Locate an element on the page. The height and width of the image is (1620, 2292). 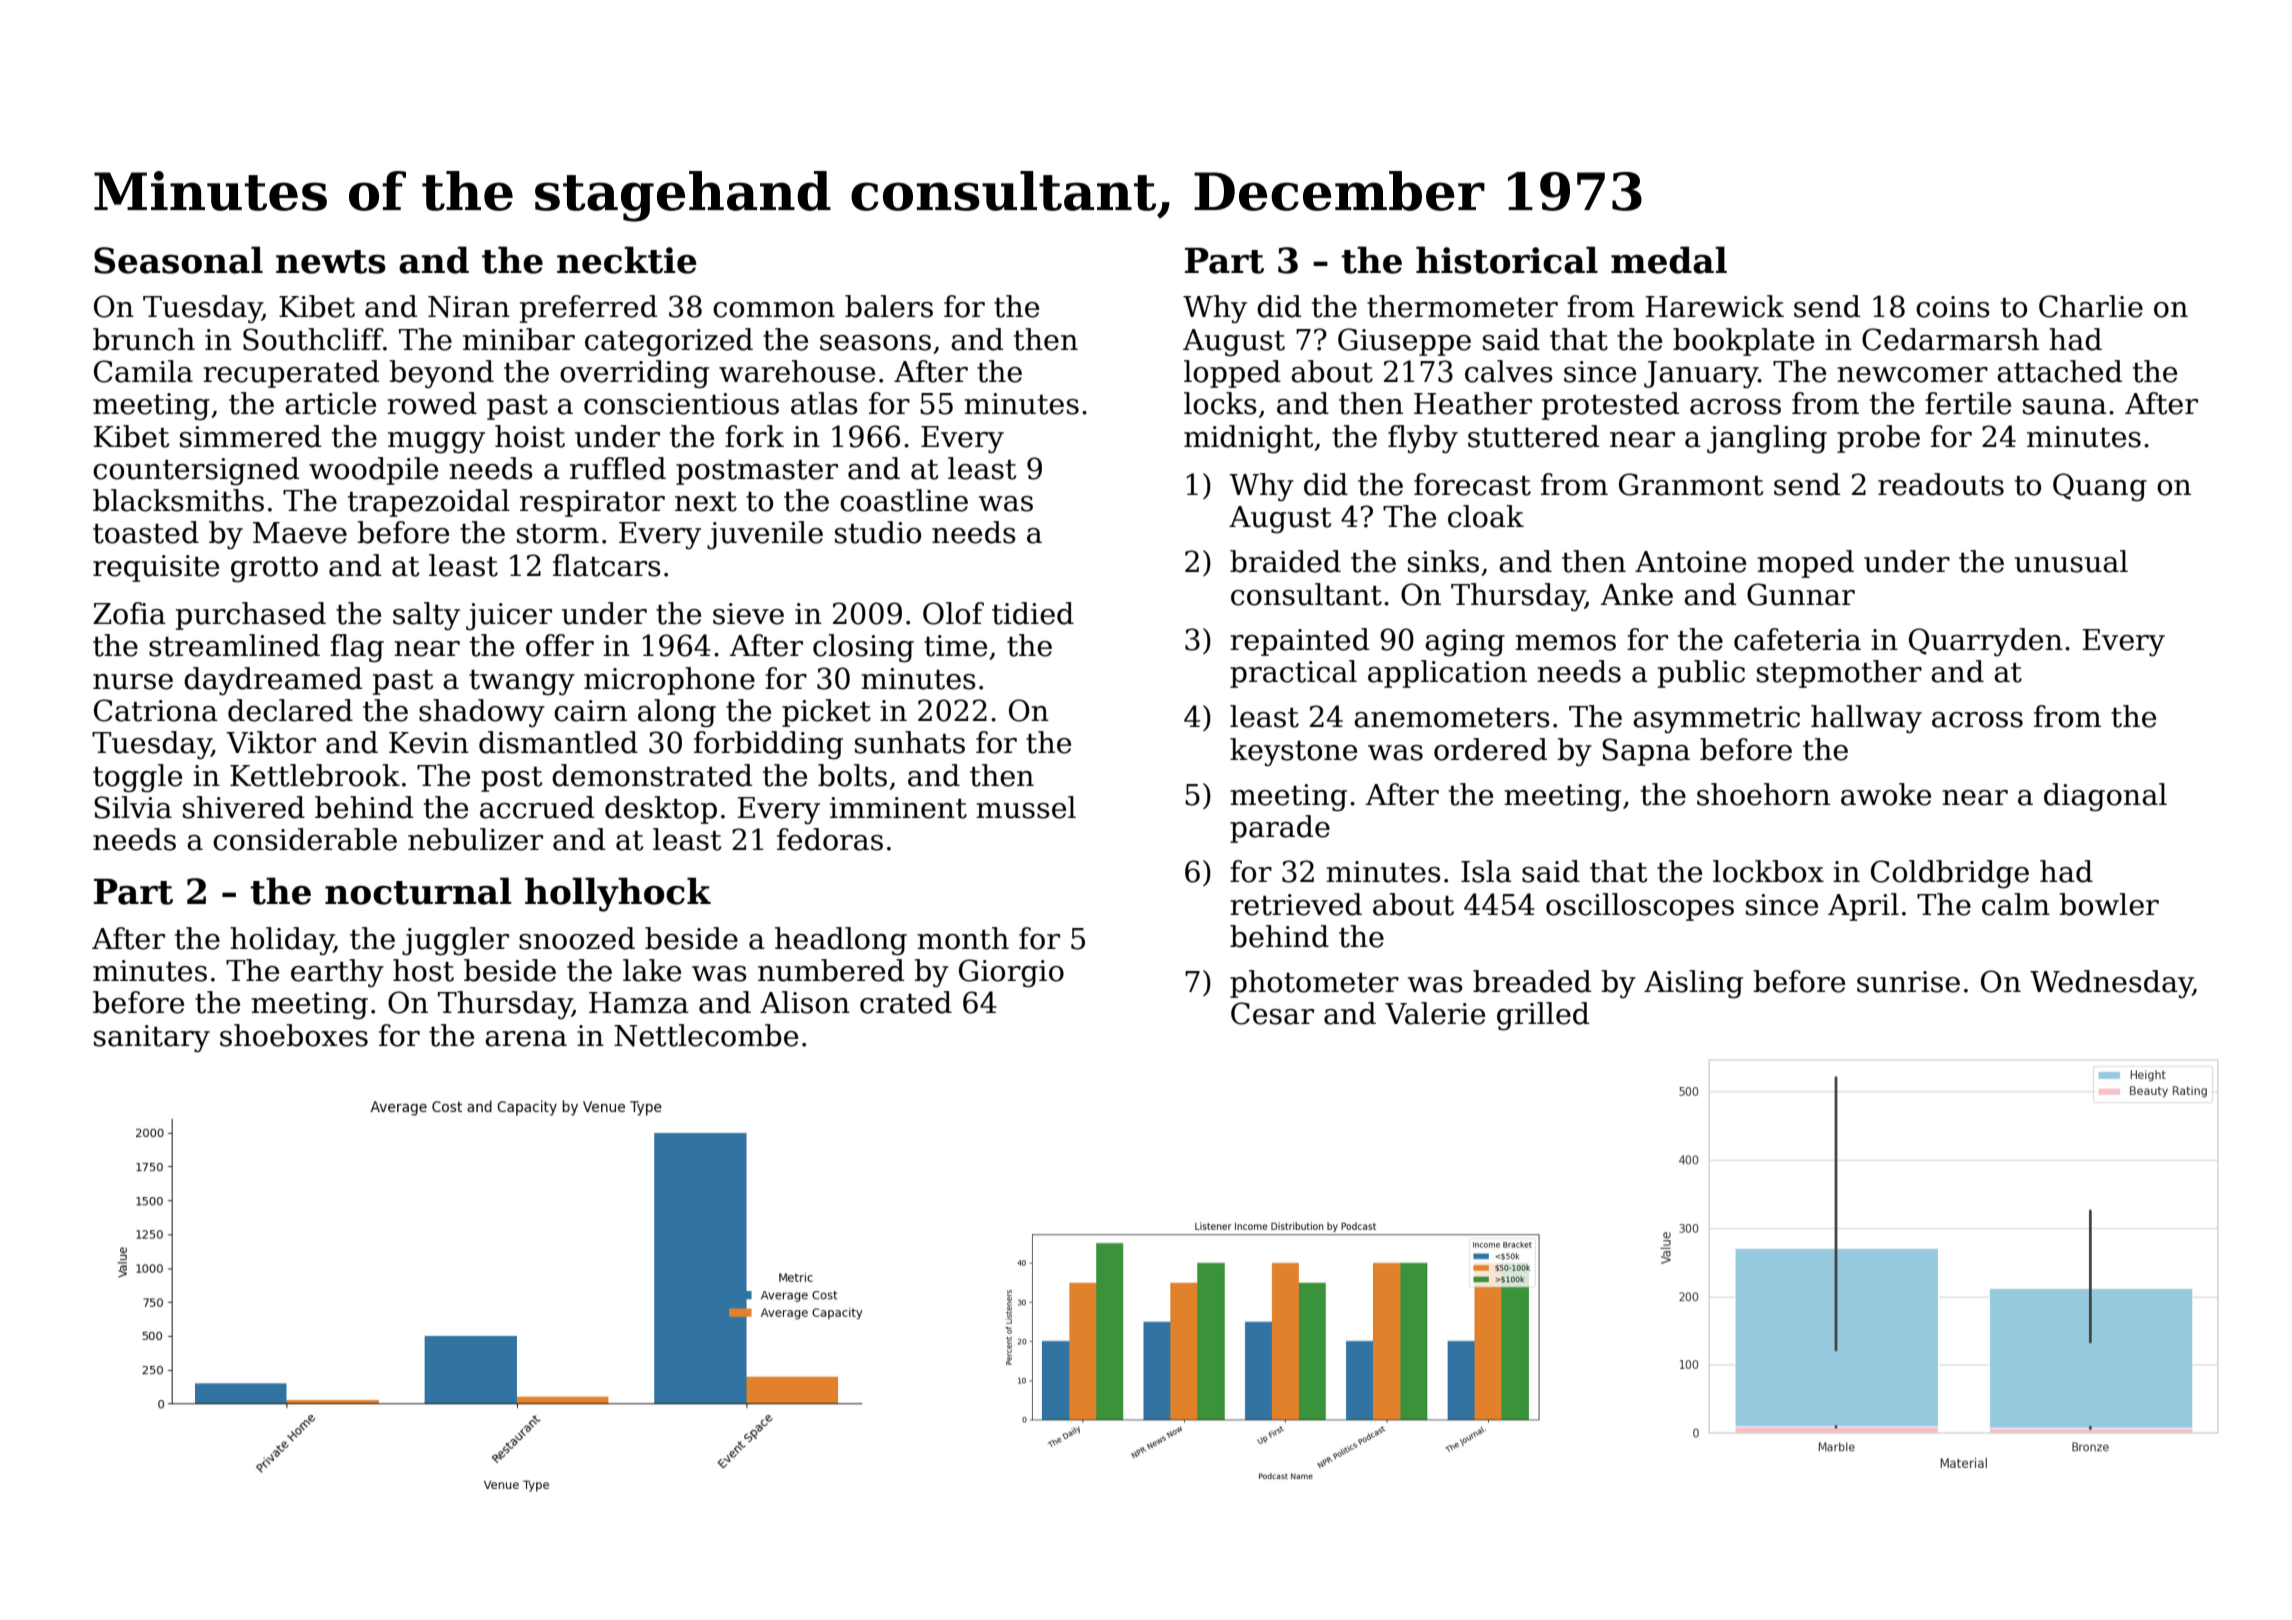
shoeboxes is located at coordinates (294, 1035).
